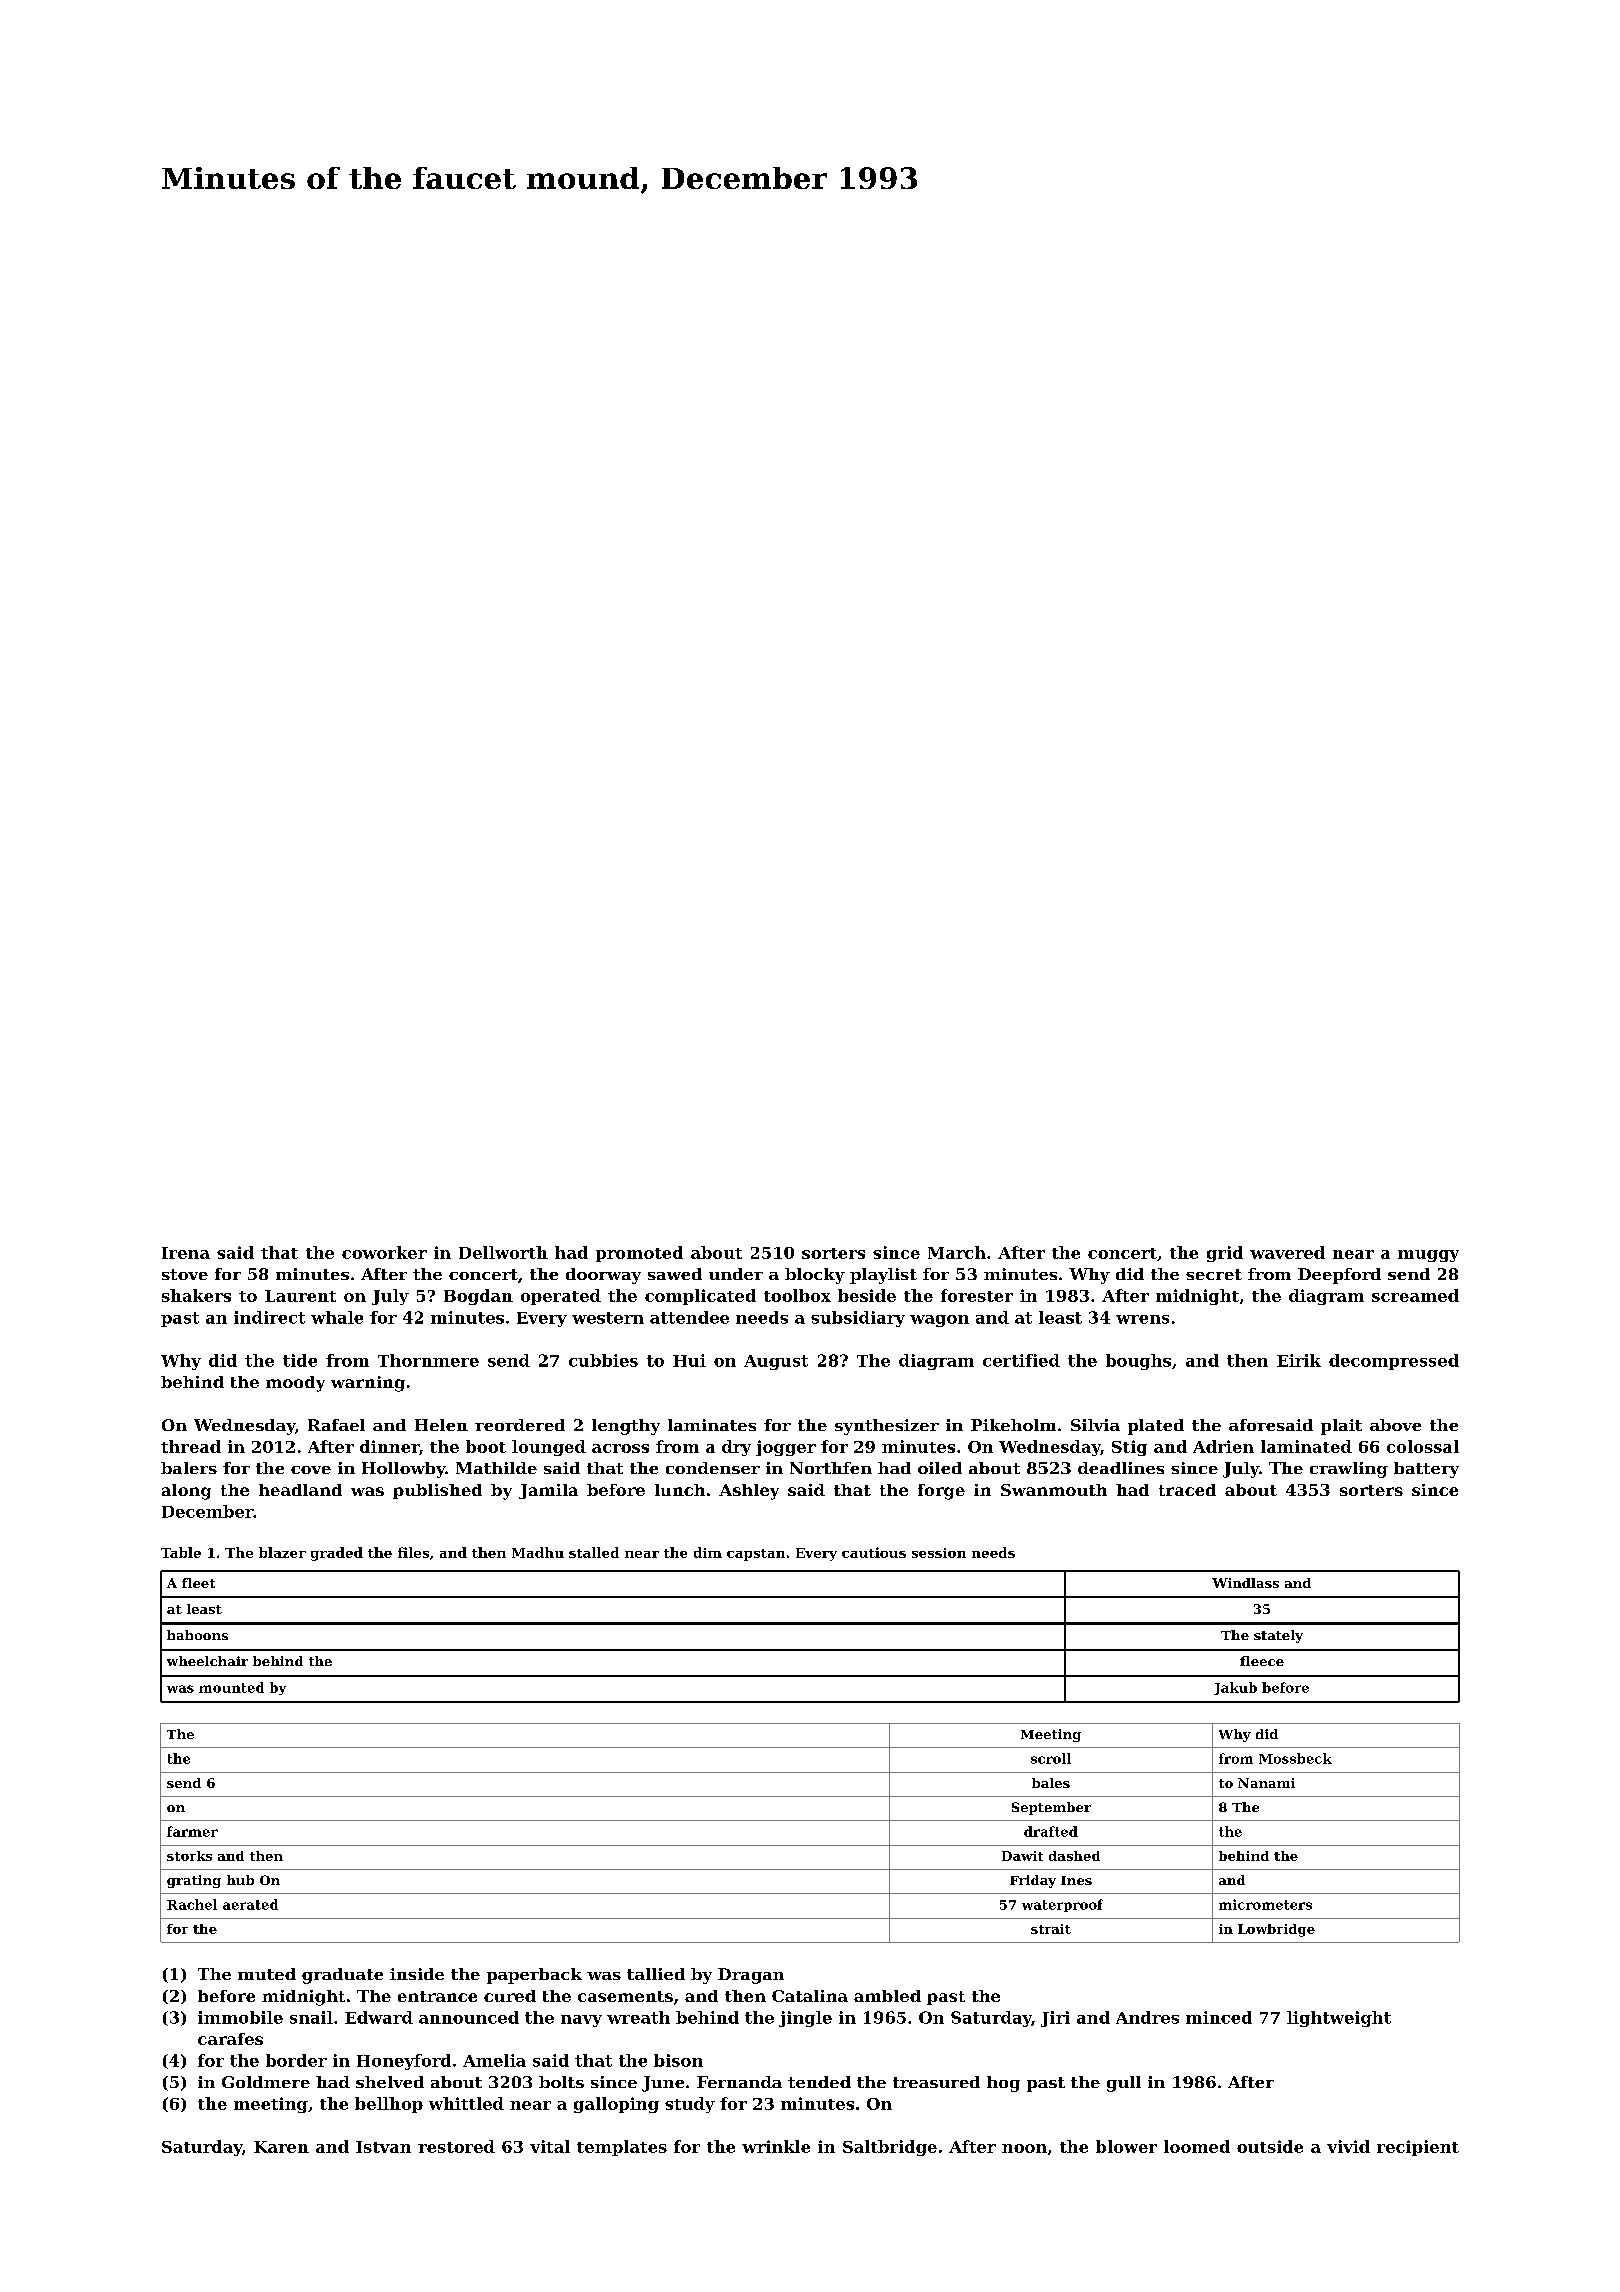  Describe the element at coordinates (384, 1252) in the screenshot. I see `coworker` at that location.
